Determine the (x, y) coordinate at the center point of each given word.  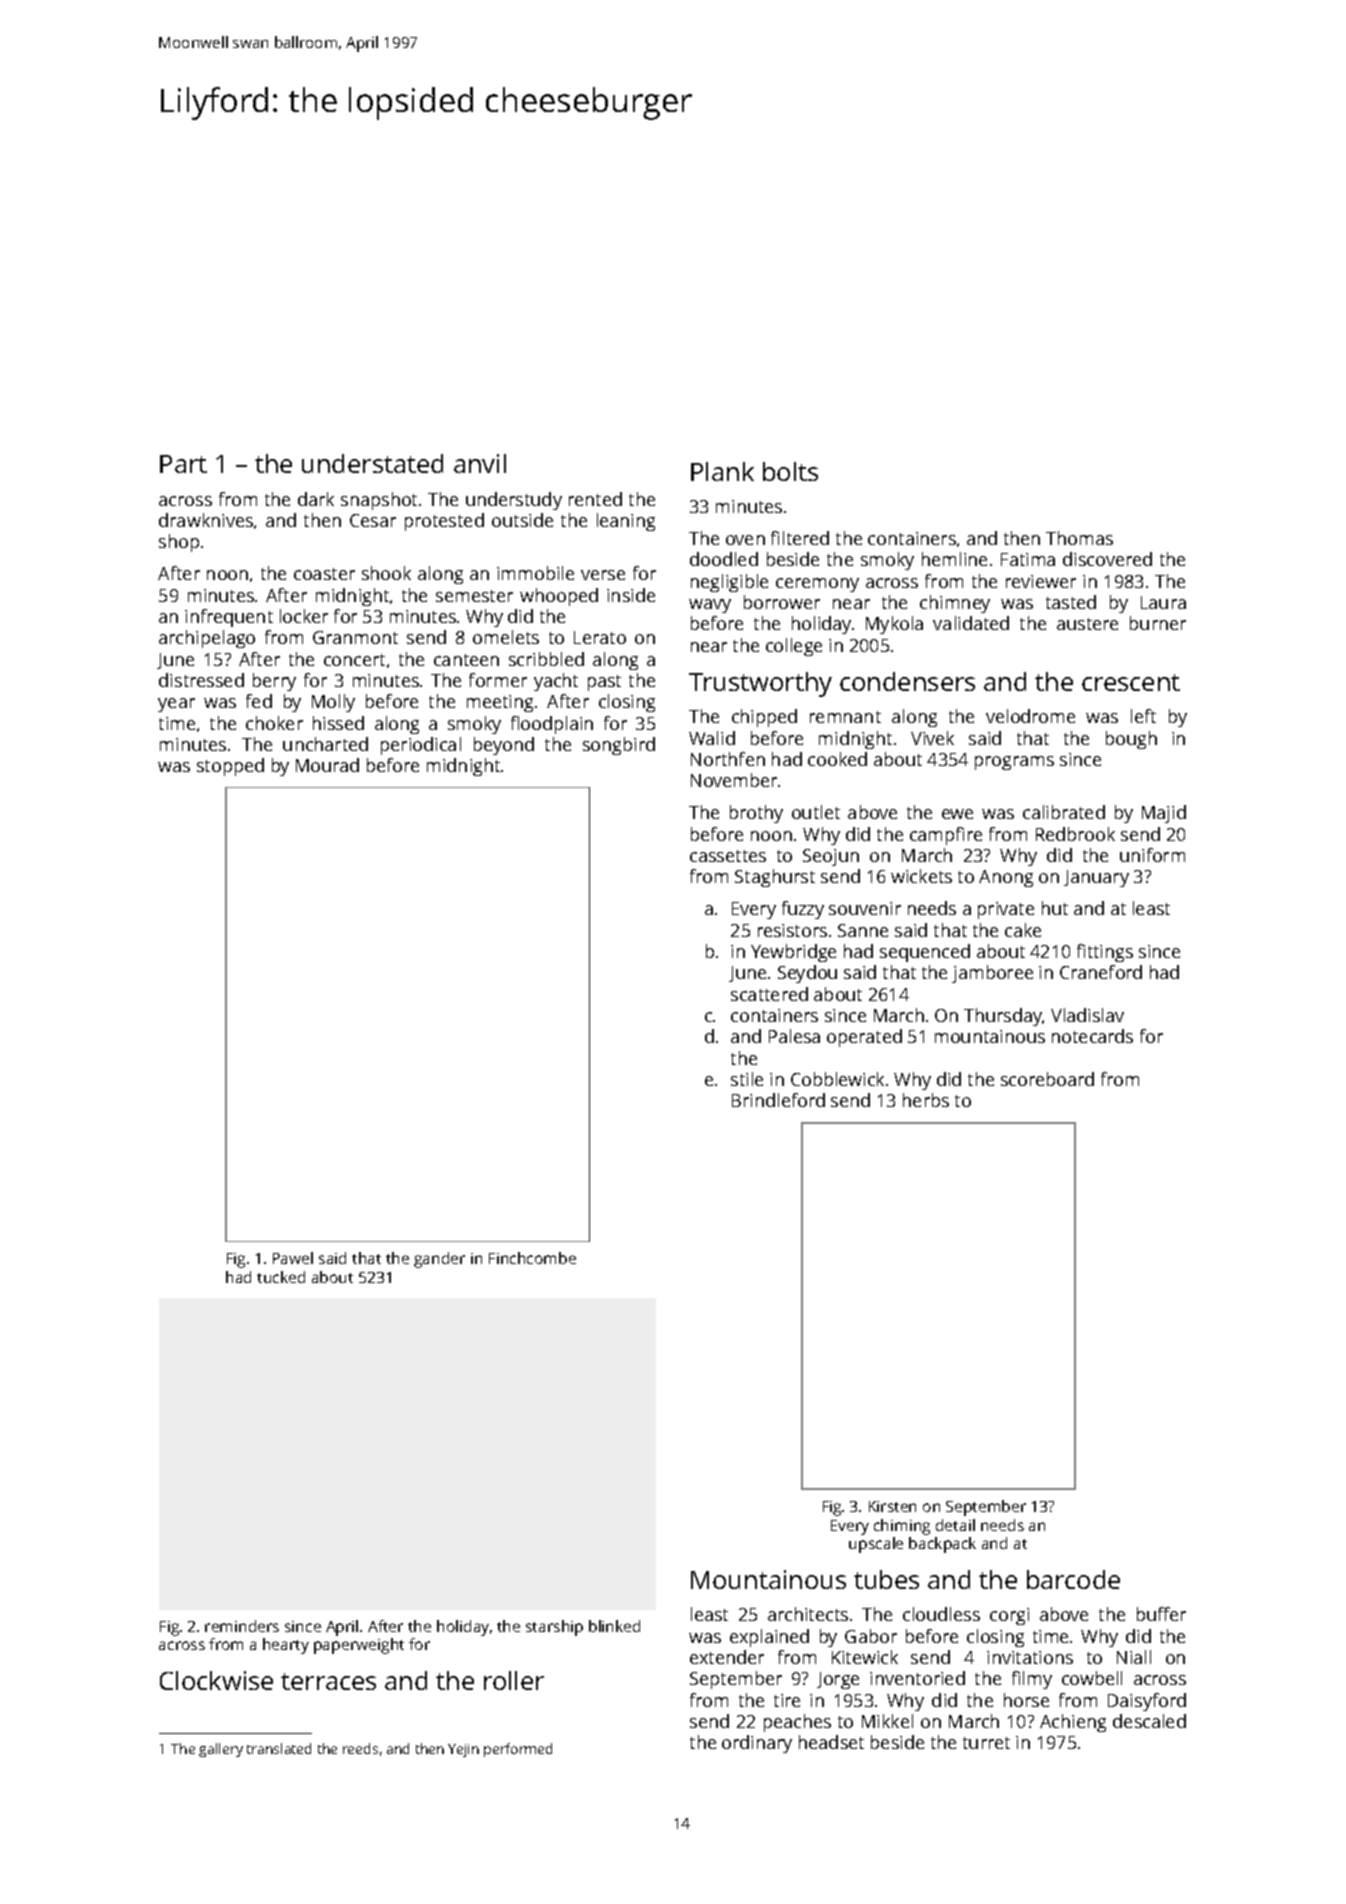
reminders (242, 1626)
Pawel (293, 1258)
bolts (790, 471)
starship (554, 1628)
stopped (230, 767)
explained (769, 1638)
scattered (769, 994)
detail (955, 1525)
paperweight (359, 1646)
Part (183, 464)
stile (747, 1079)
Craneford (1101, 972)
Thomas (1079, 538)
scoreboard (1047, 1079)
